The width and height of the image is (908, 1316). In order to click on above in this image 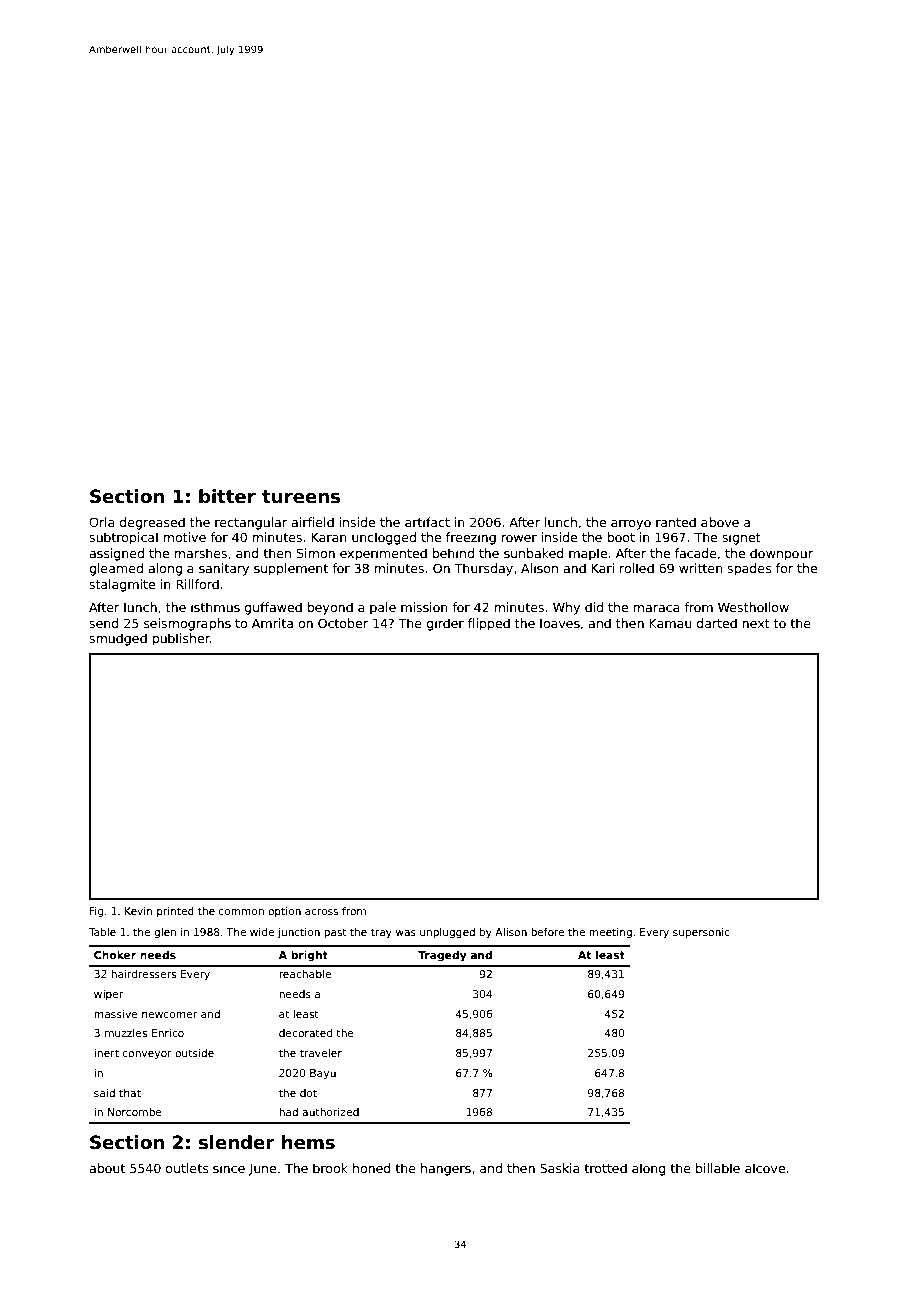, I will do `click(720, 522)`.
